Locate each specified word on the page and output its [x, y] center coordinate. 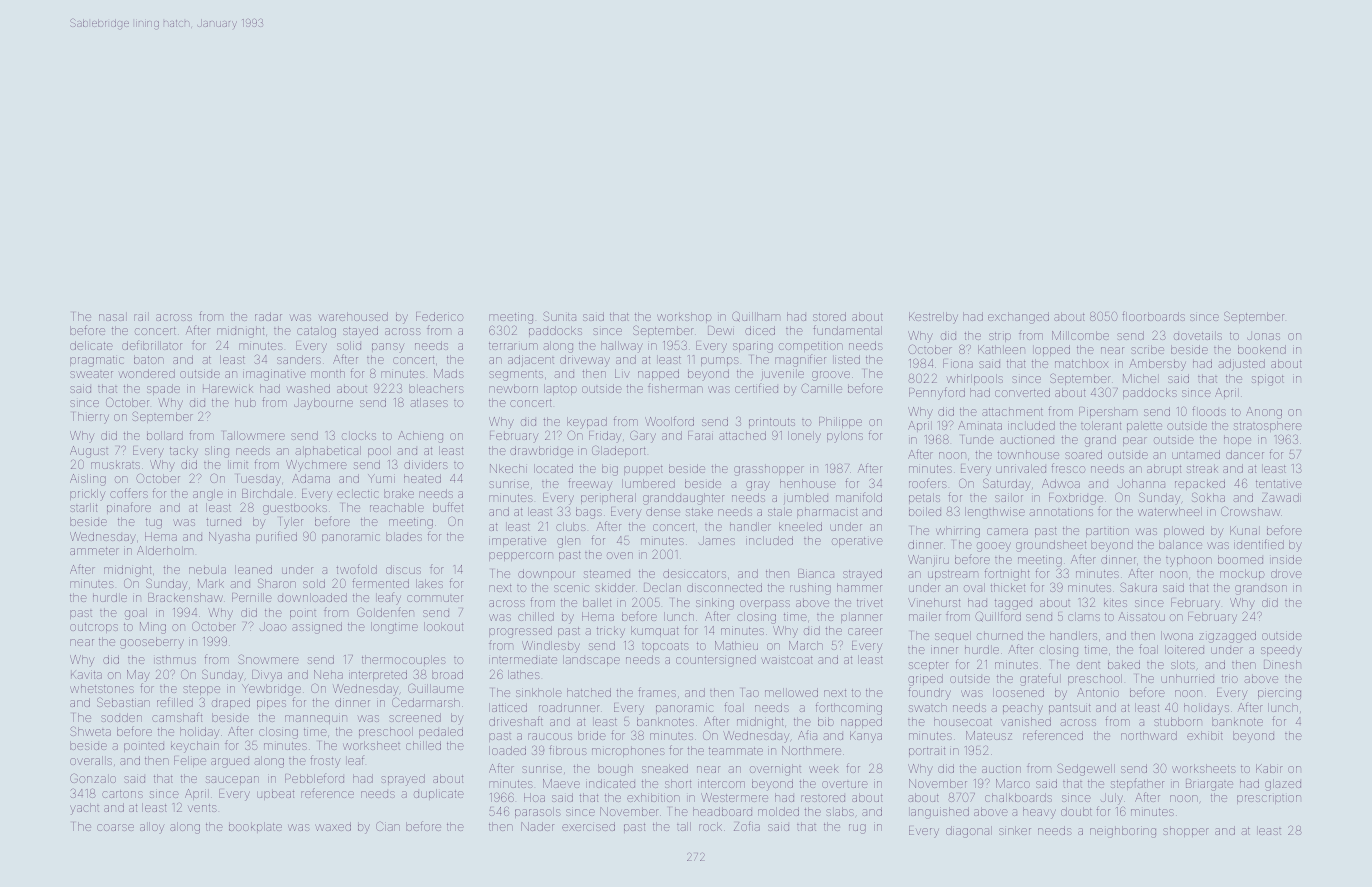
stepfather [1137, 784]
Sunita [559, 316]
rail [141, 316]
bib [826, 721]
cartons [122, 794]
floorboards [1153, 316]
